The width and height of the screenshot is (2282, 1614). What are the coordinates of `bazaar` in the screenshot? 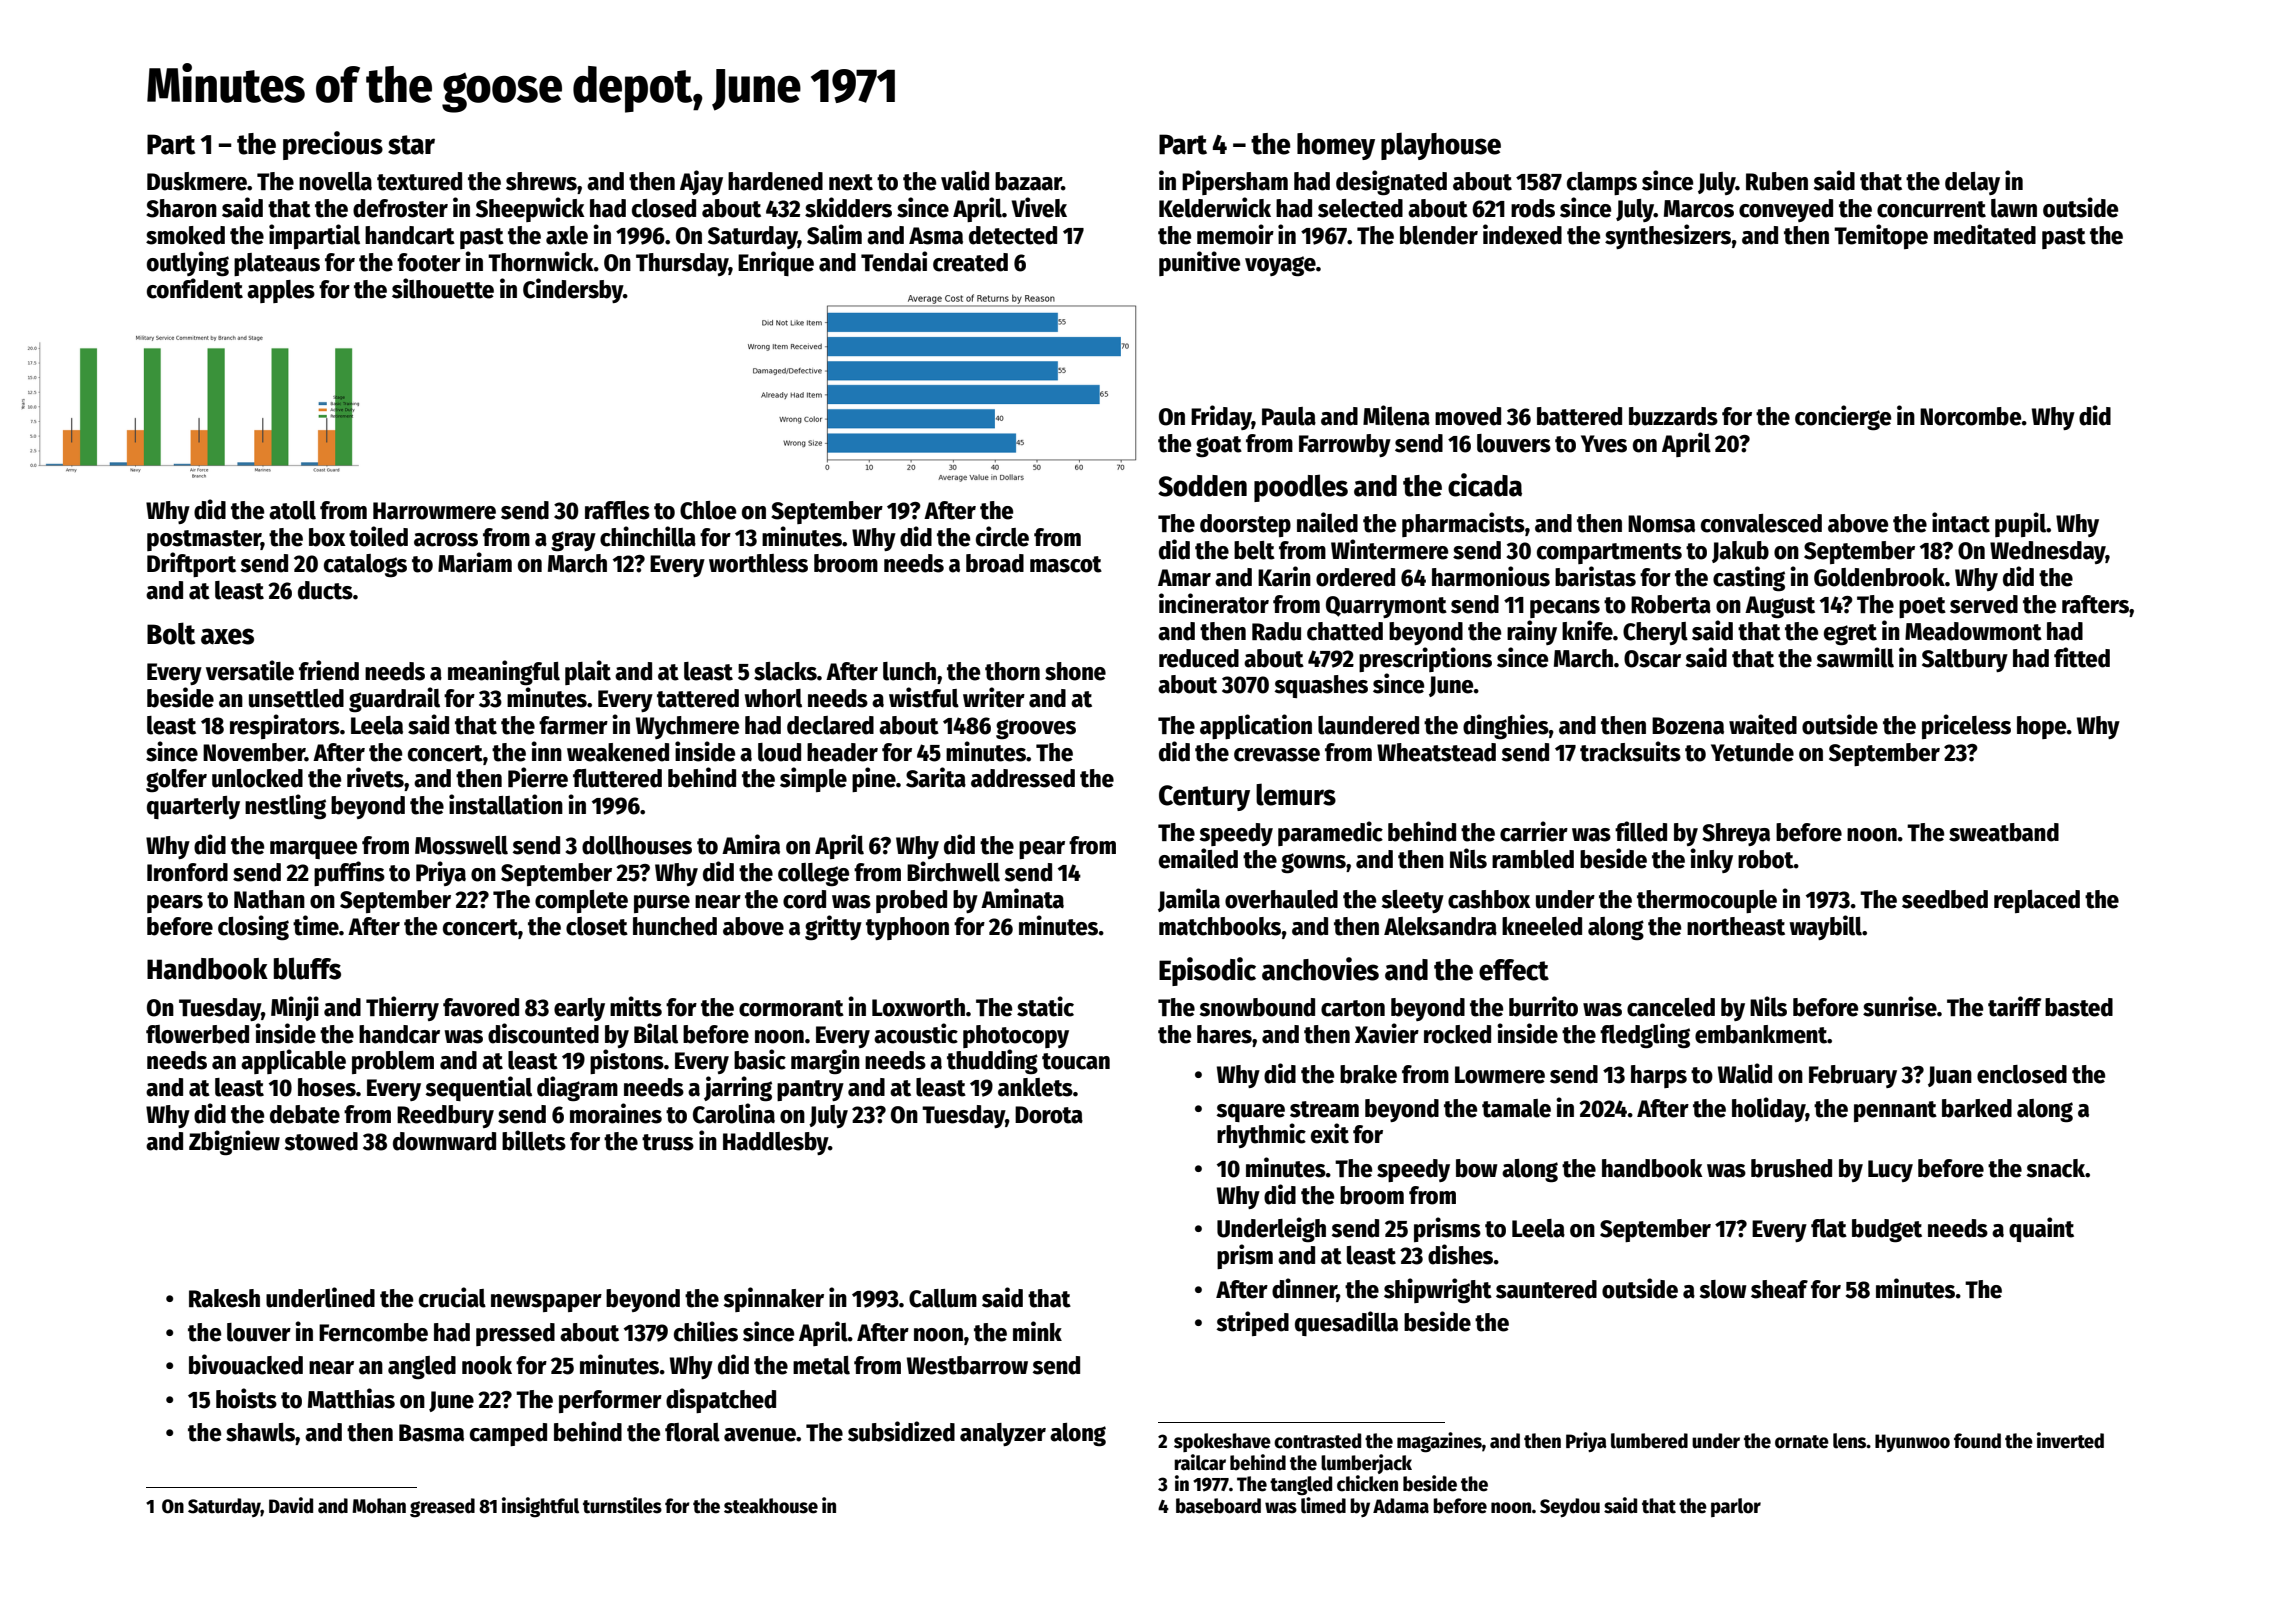 It's located at (1028, 181).
